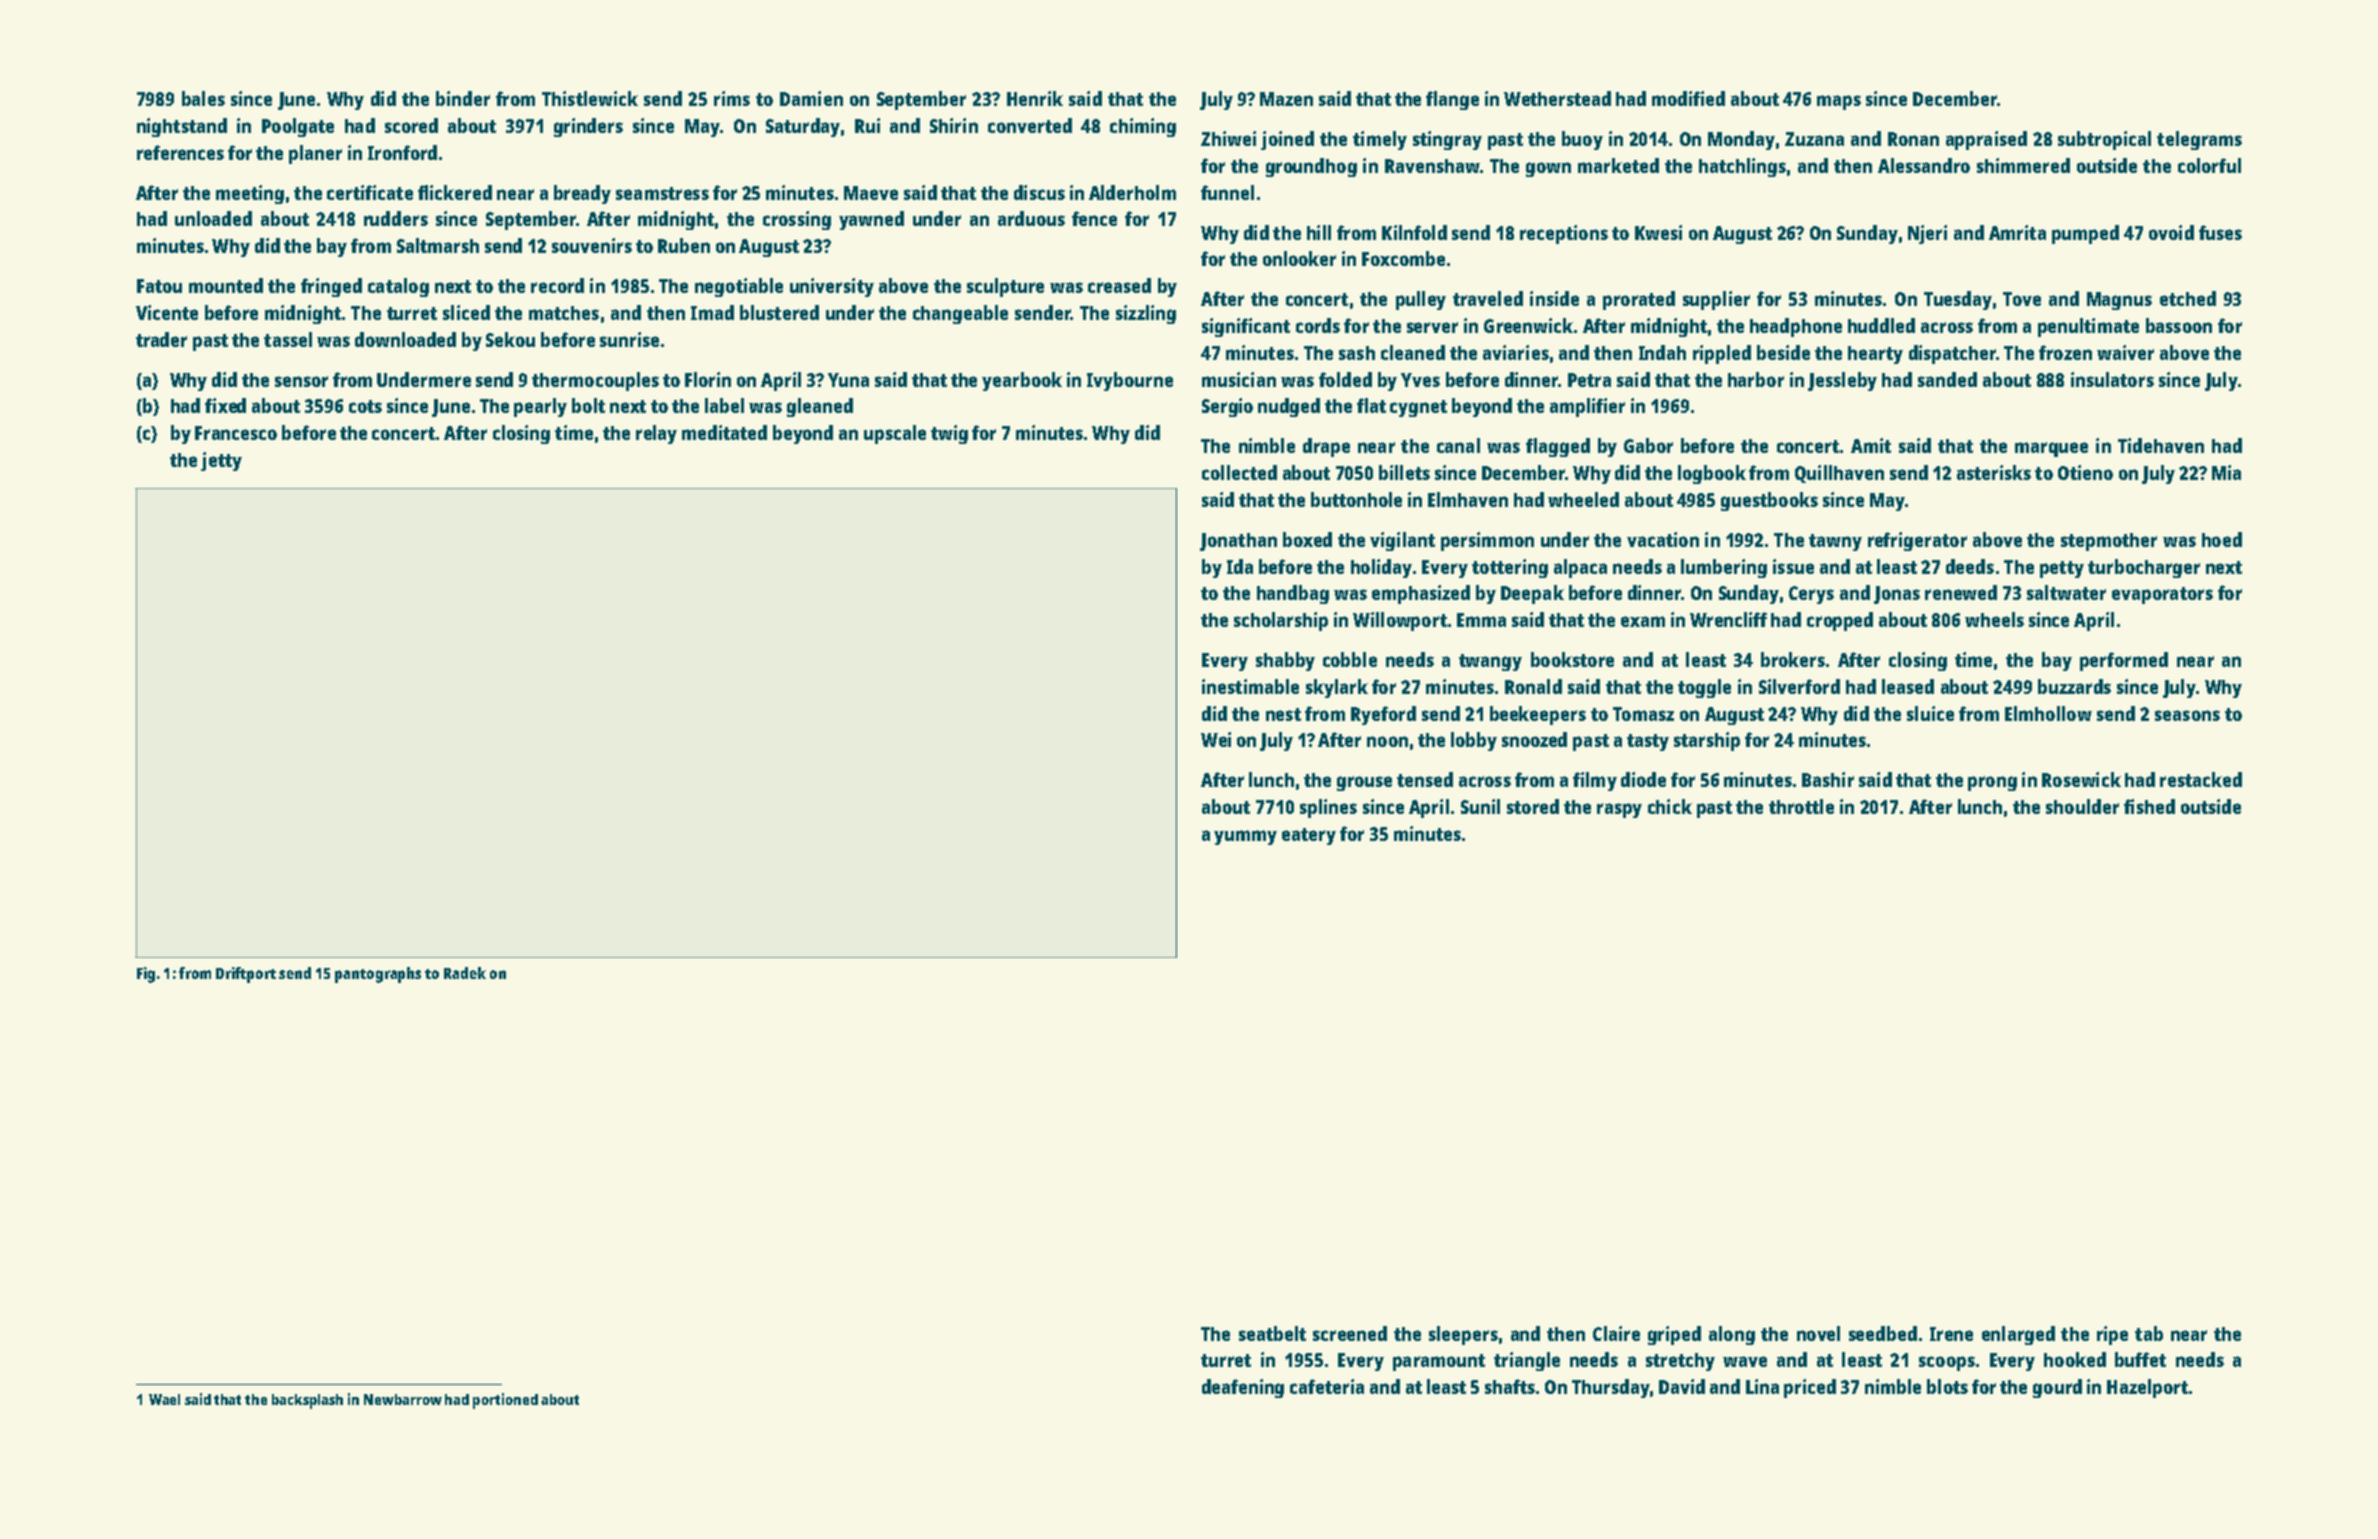 This screenshot has height=1539, width=2378. Describe the element at coordinates (1793, 659) in the screenshot. I see `brokers` at that location.
